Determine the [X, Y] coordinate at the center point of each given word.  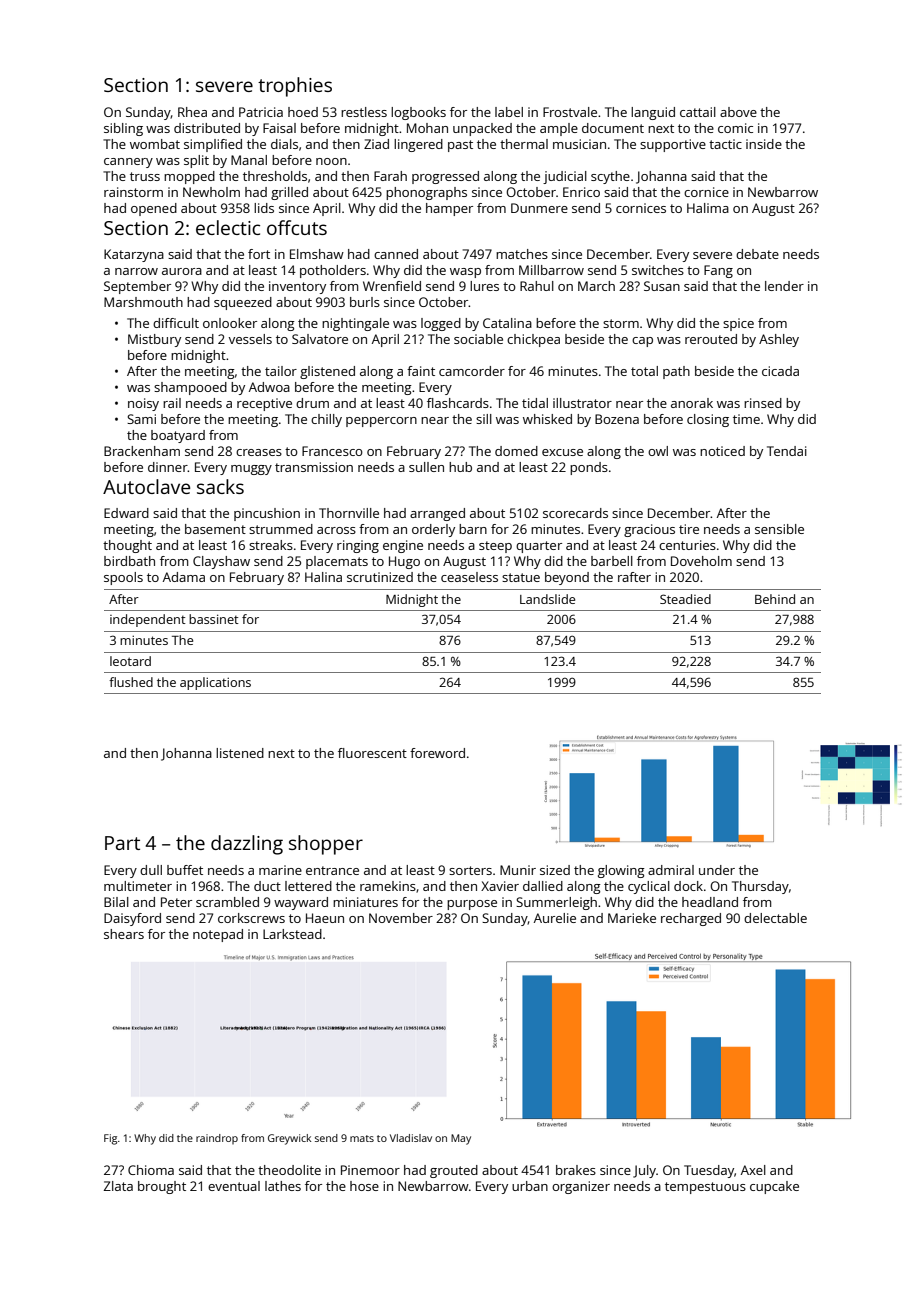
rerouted [711, 339]
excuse [562, 452]
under [717, 870]
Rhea [192, 112]
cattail [698, 112]
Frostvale [570, 112]
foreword [437, 753]
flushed [131, 682]
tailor [281, 371]
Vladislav [411, 1138]
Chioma [151, 1170]
